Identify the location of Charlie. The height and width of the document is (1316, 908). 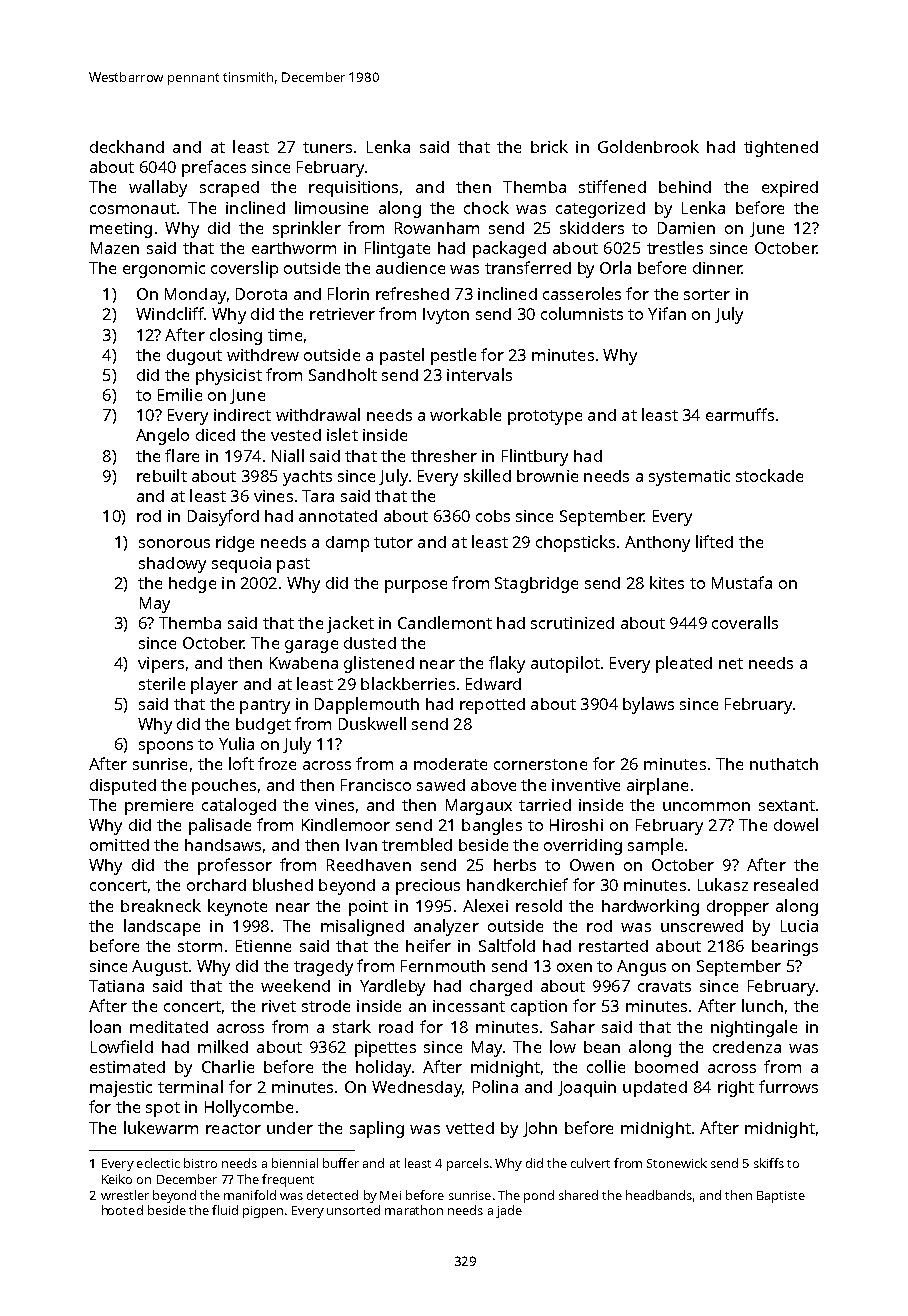
(228, 1066).
